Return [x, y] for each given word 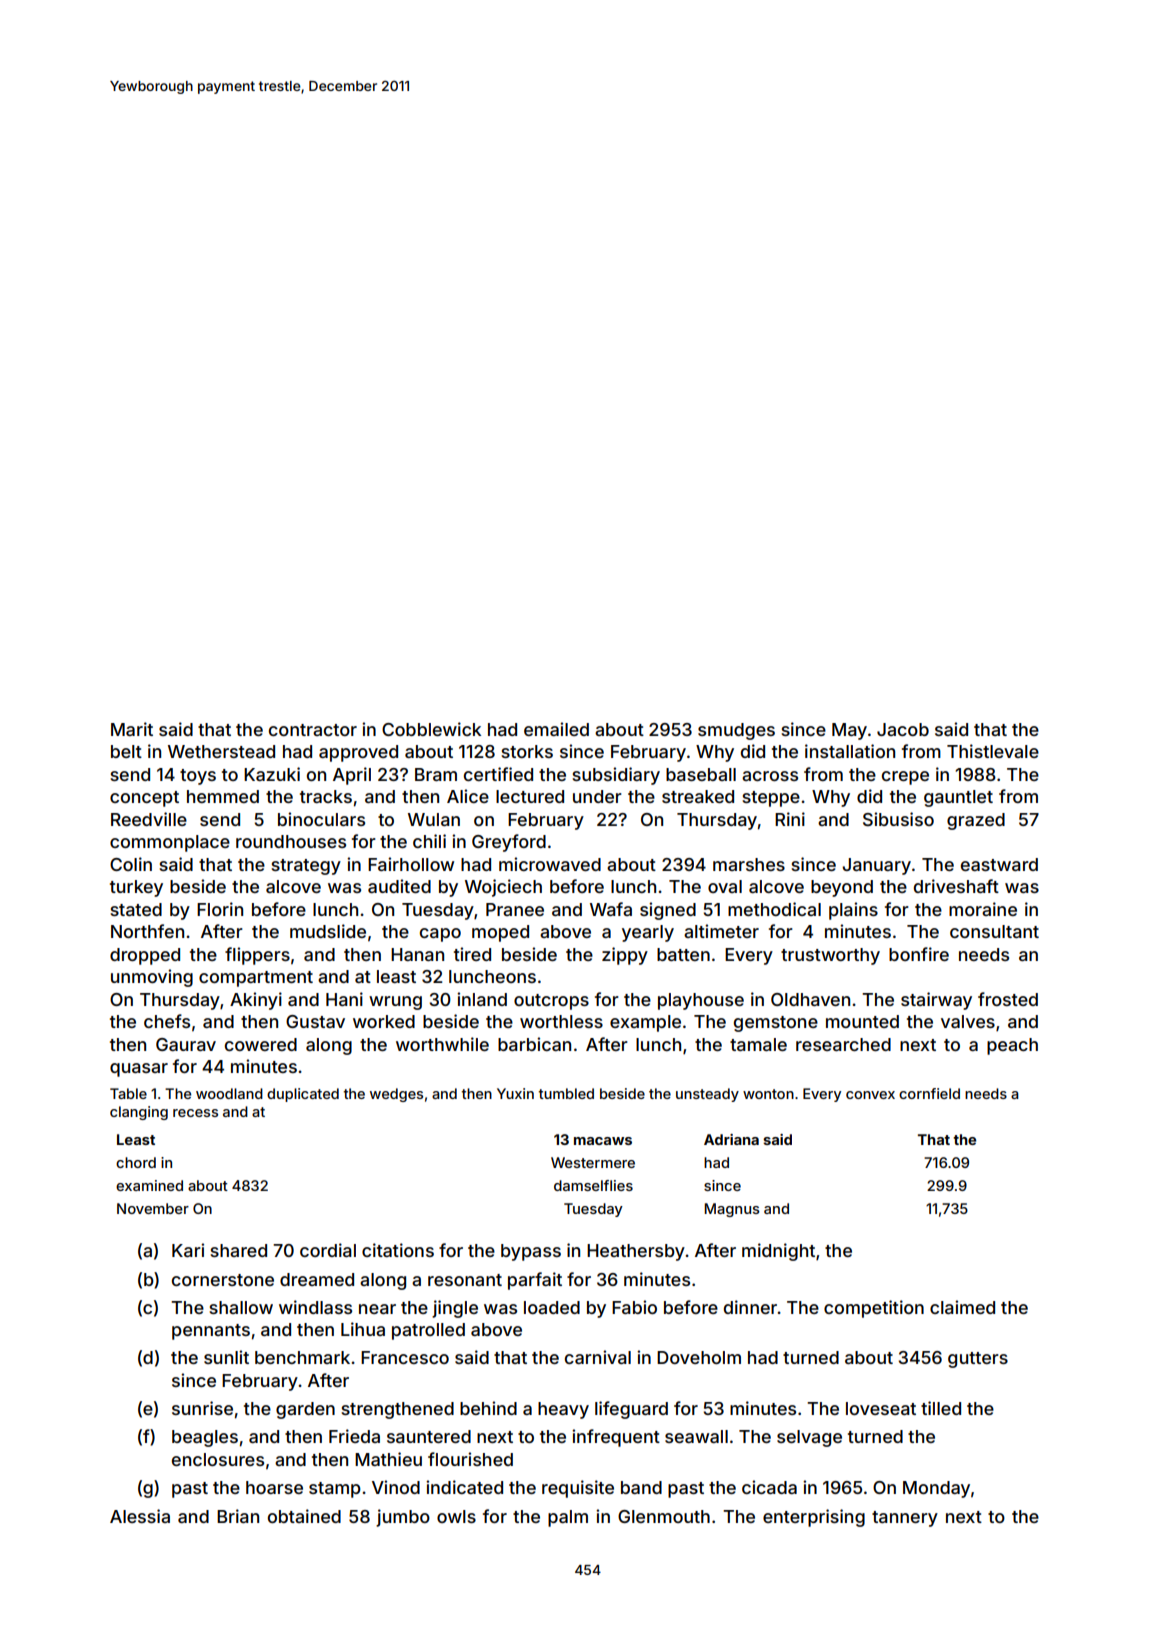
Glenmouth [664, 1516]
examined [149, 1185]
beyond [842, 888]
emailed [556, 729]
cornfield [929, 1093]
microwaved [550, 864]
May [849, 731]
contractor [313, 730]
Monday [936, 1489]
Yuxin [515, 1093]
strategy [306, 867]
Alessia [140, 1516]
